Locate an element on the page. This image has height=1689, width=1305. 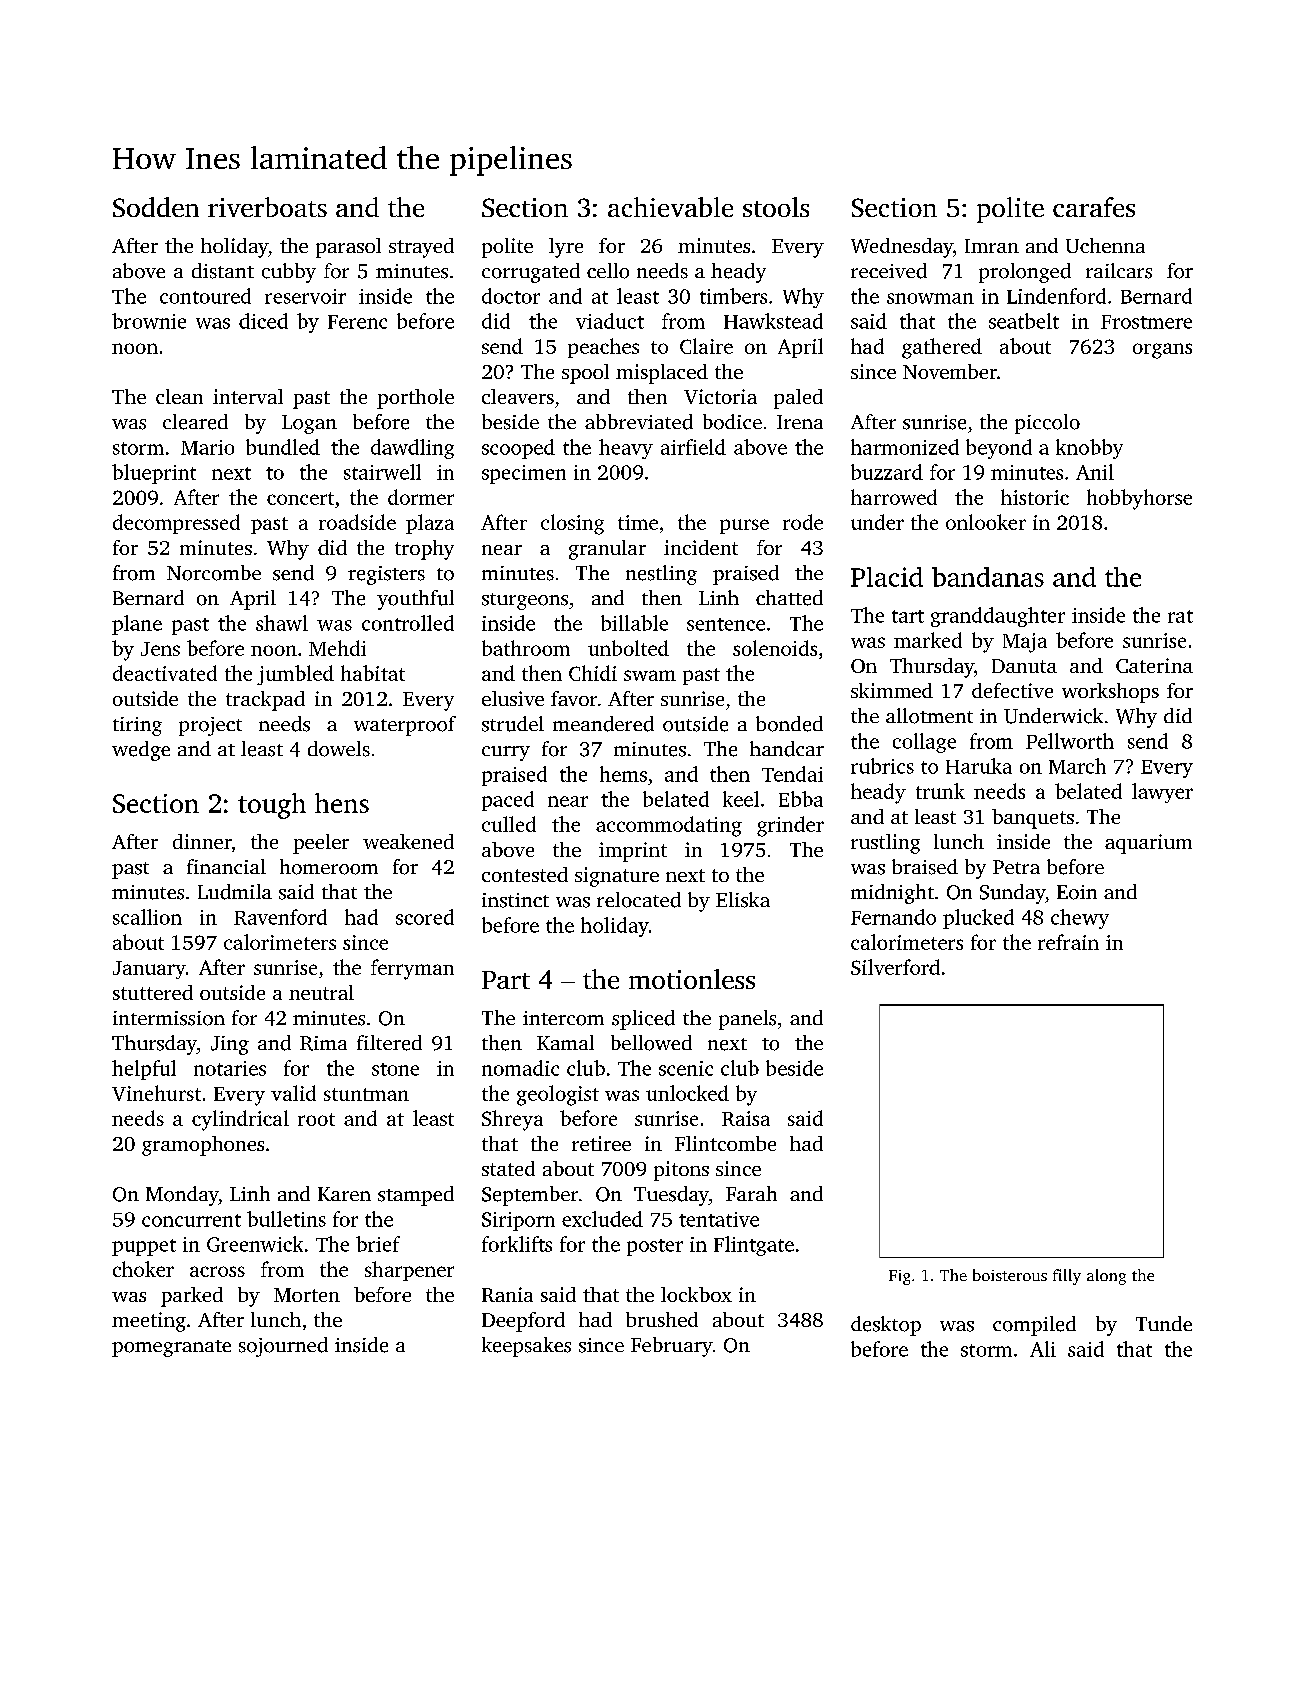
brownie is located at coordinates (149, 321).
